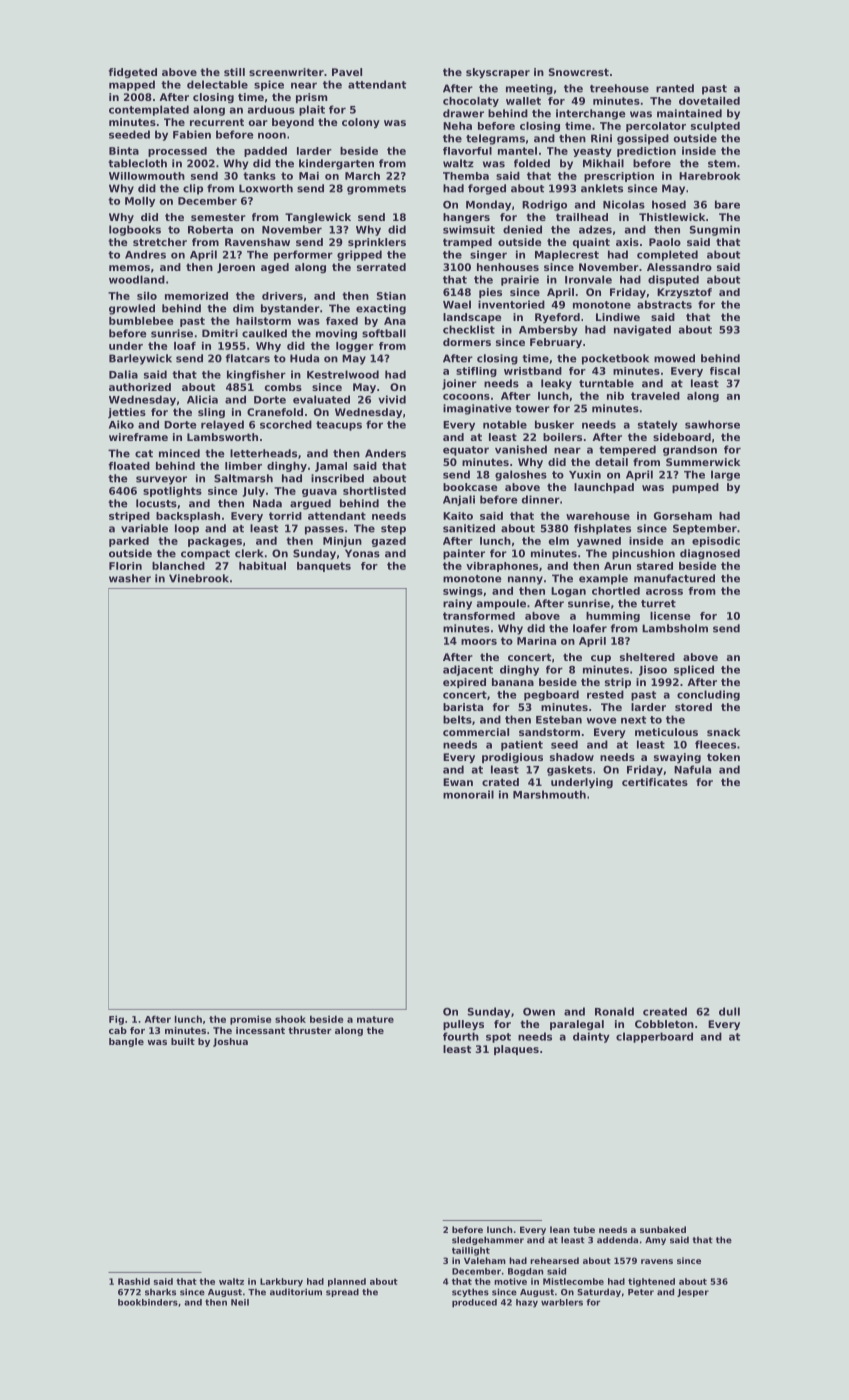 The height and width of the page is (1400, 849). What do you see at coordinates (359, 255) in the page?
I see `gripped` at bounding box center [359, 255].
